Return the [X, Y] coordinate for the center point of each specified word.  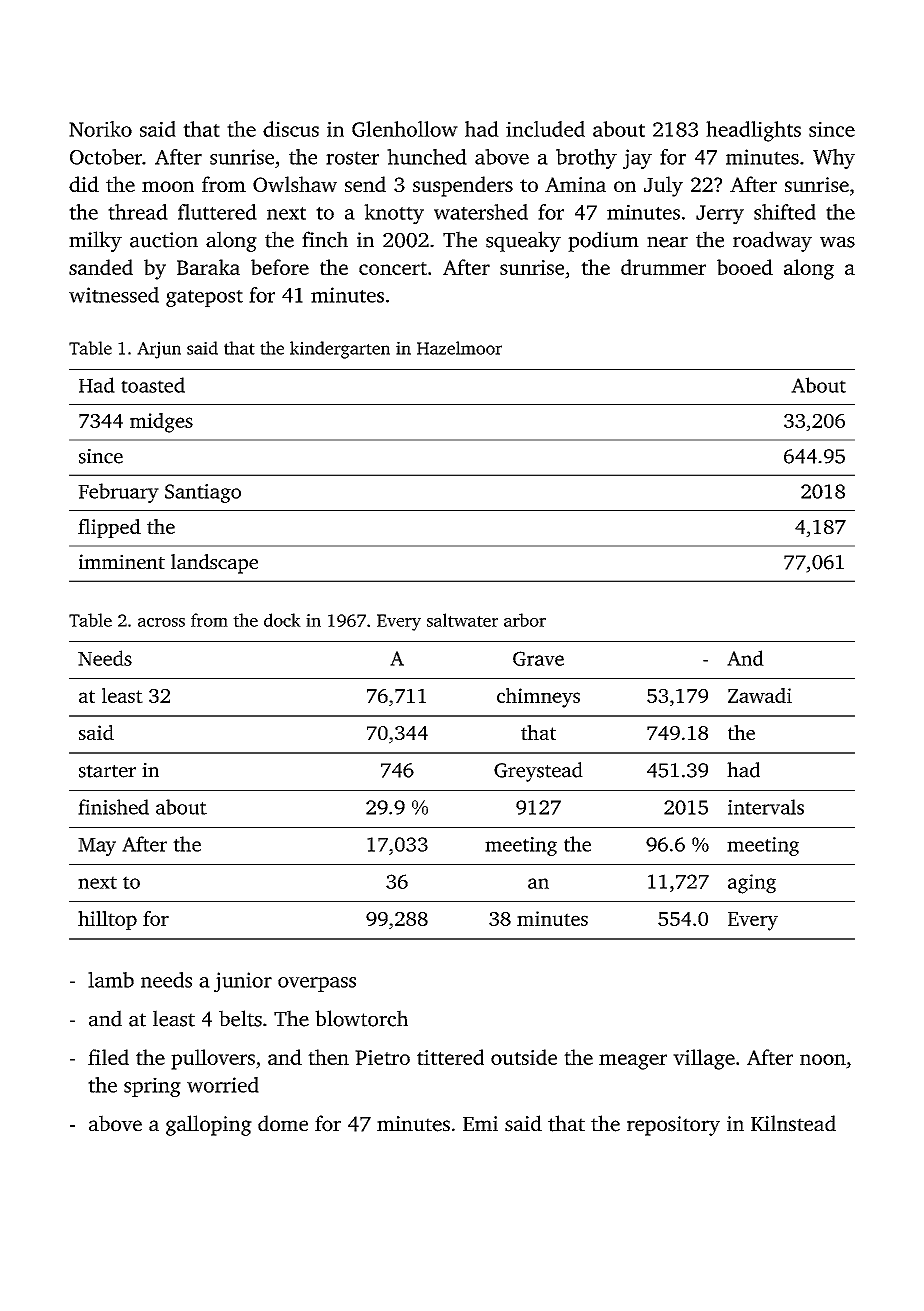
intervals [766, 807]
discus [291, 129]
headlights [753, 131]
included [545, 129]
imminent [122, 562]
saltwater [462, 620]
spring [152, 1087]
